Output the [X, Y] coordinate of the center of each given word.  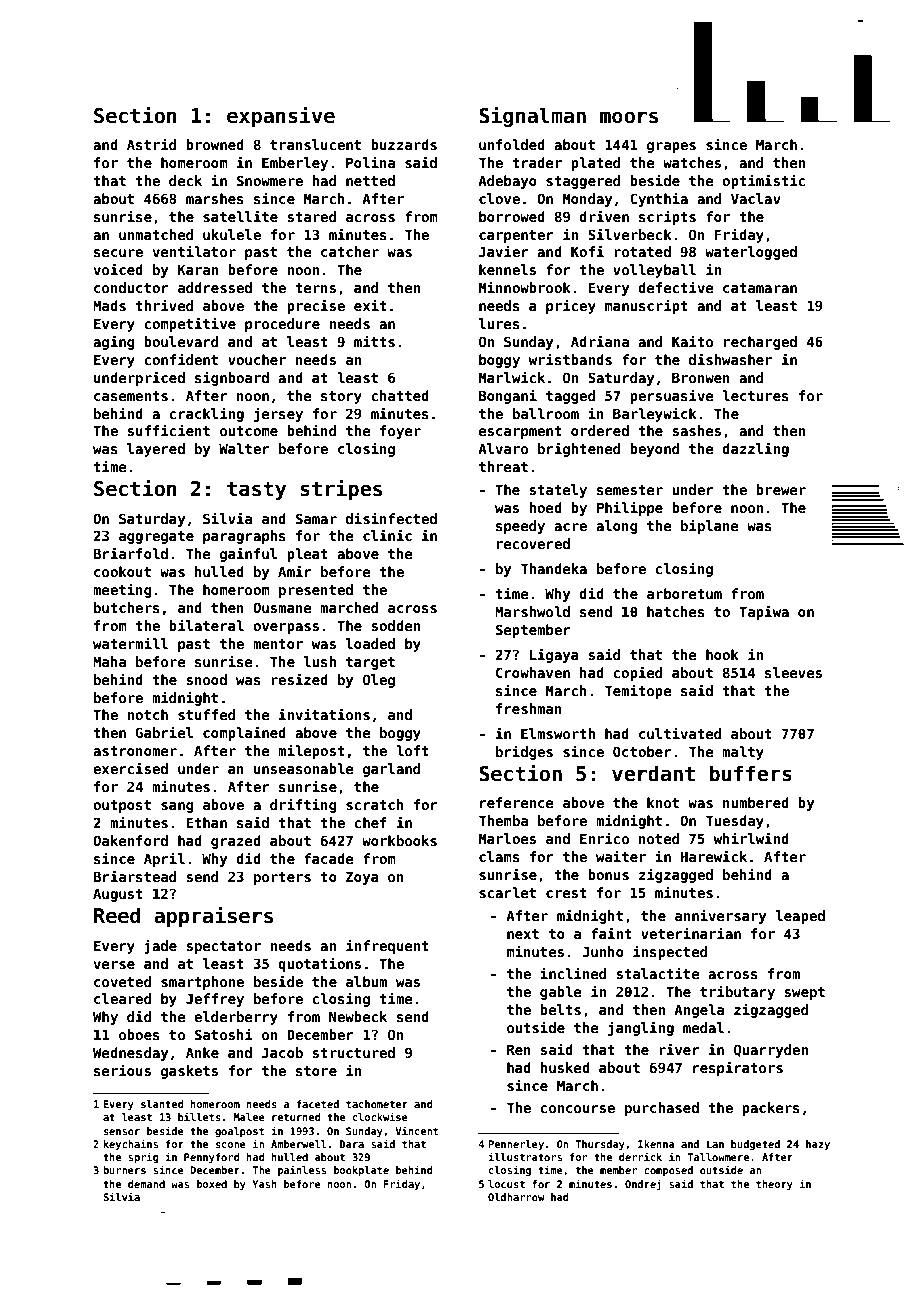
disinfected [391, 518]
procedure [282, 325]
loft [412, 750]
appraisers [213, 916]
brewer [781, 489]
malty [743, 753]
